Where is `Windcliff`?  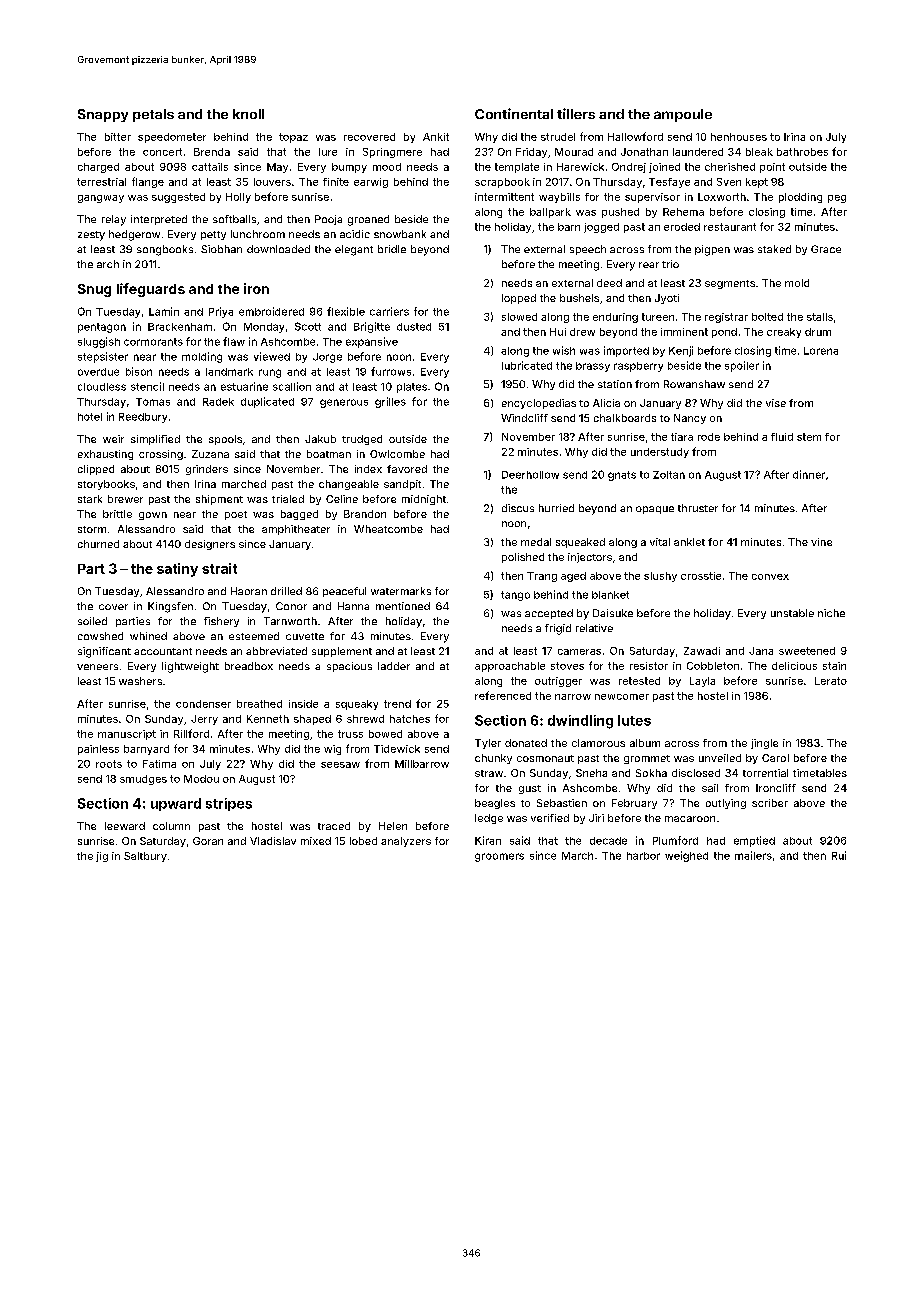 Windcliff is located at coordinates (524, 418).
